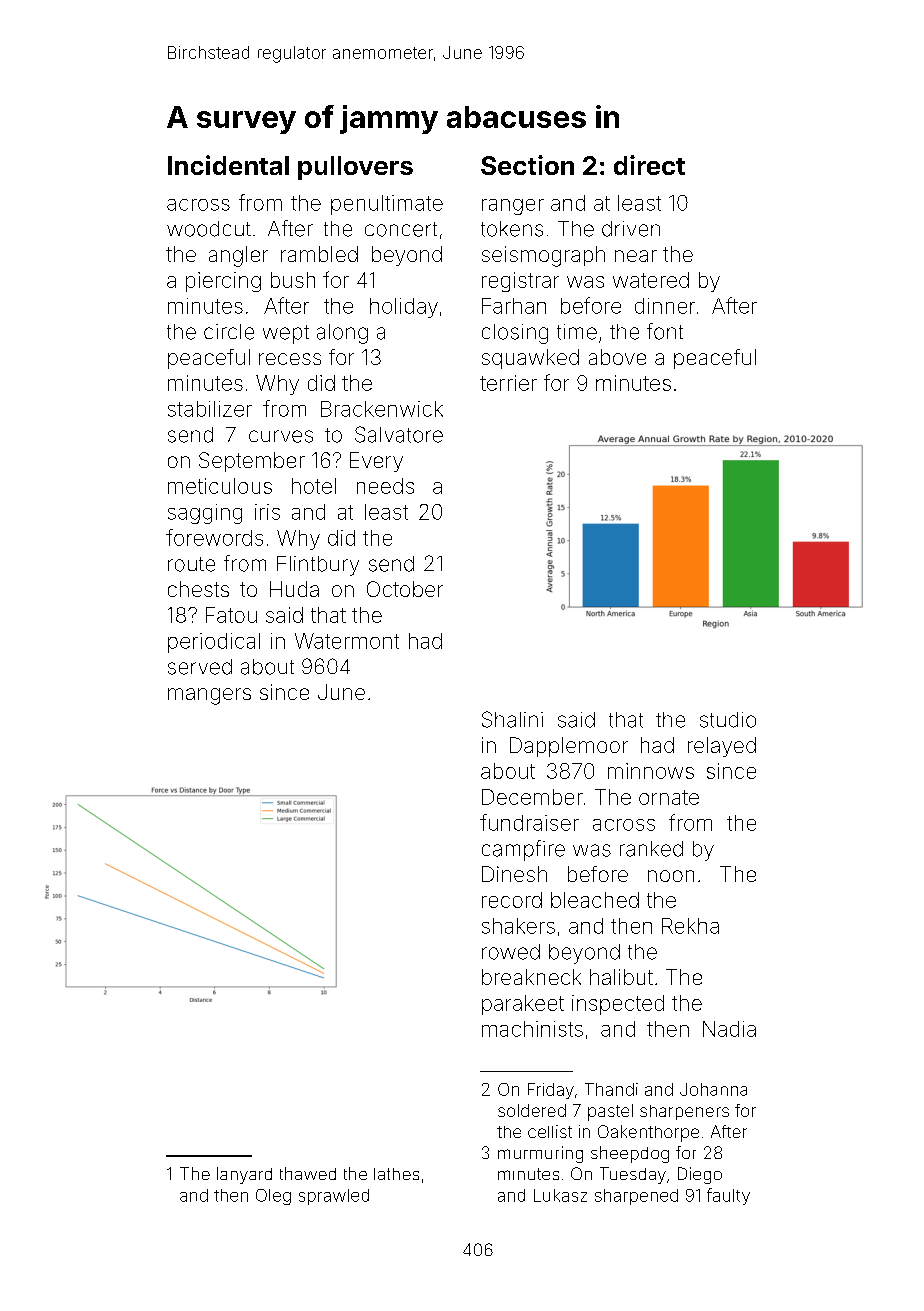  I want to click on mangers, so click(209, 696).
